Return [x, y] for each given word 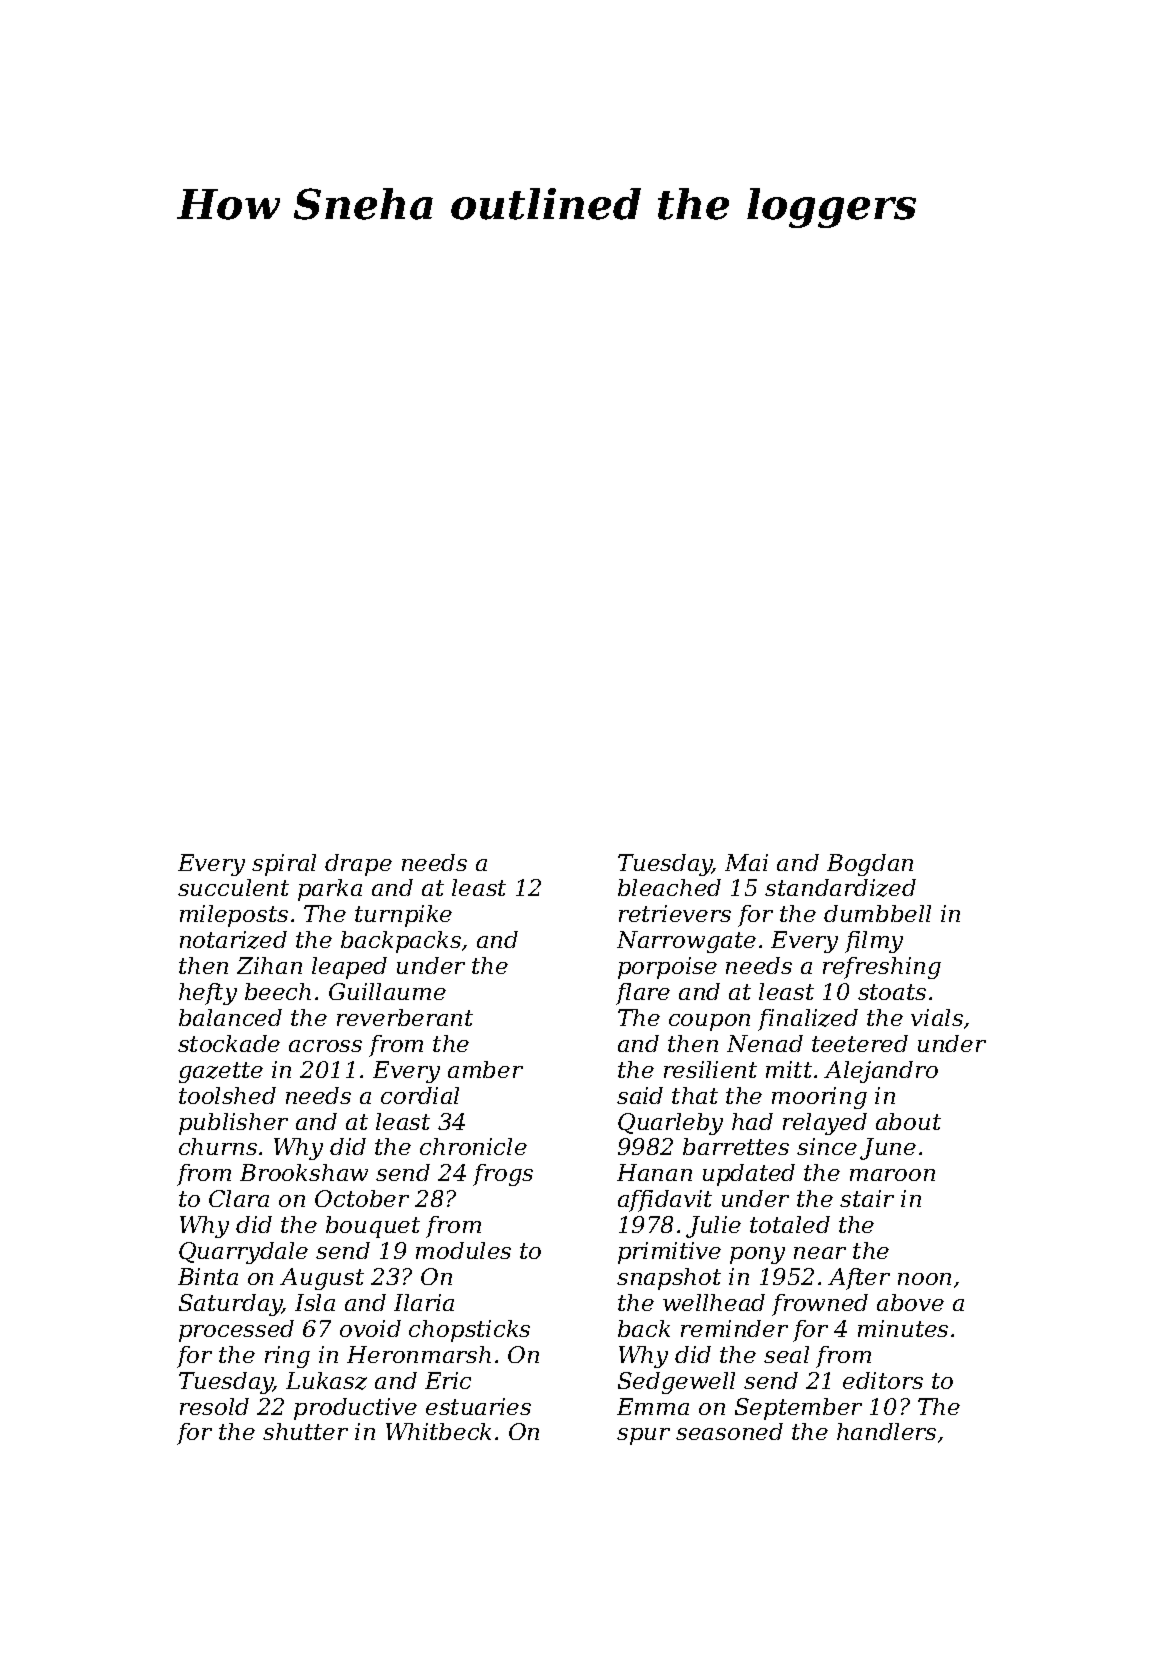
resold [214, 1406]
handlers [886, 1431]
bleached [669, 887]
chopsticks [469, 1331]
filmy [874, 942]
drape [358, 865]
